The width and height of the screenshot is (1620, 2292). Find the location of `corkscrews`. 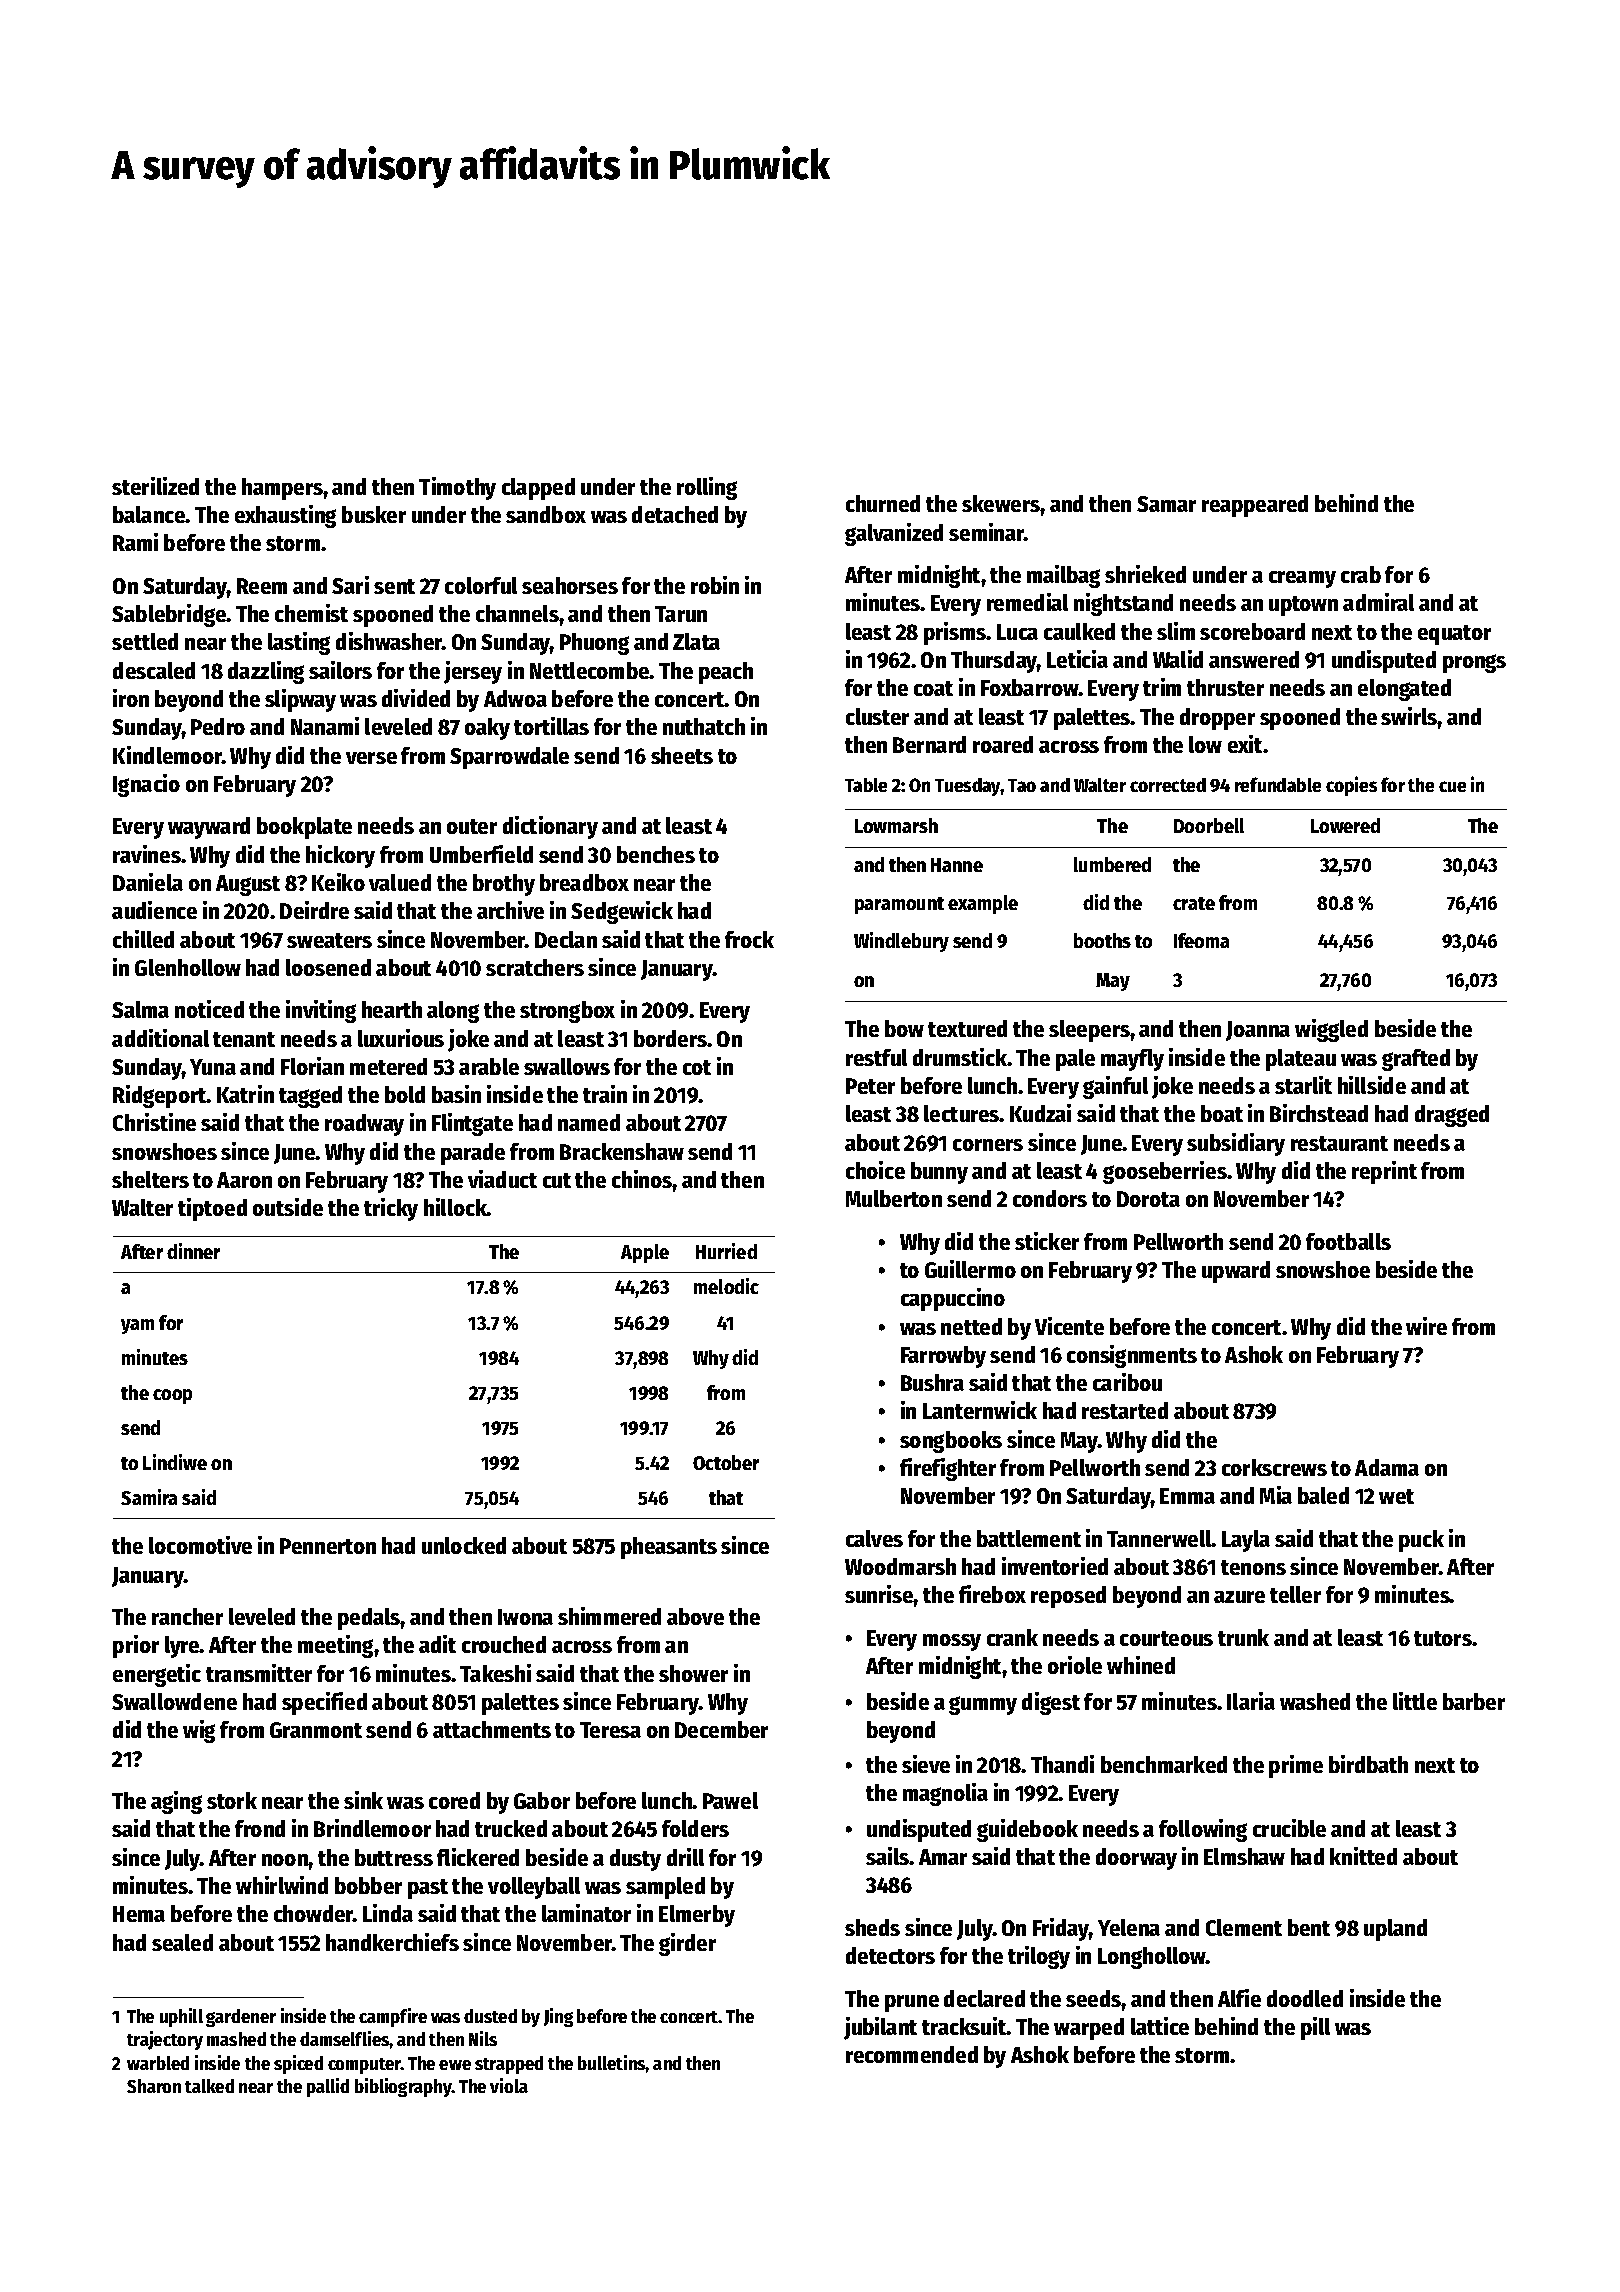

corkscrews is located at coordinates (1274, 1467).
